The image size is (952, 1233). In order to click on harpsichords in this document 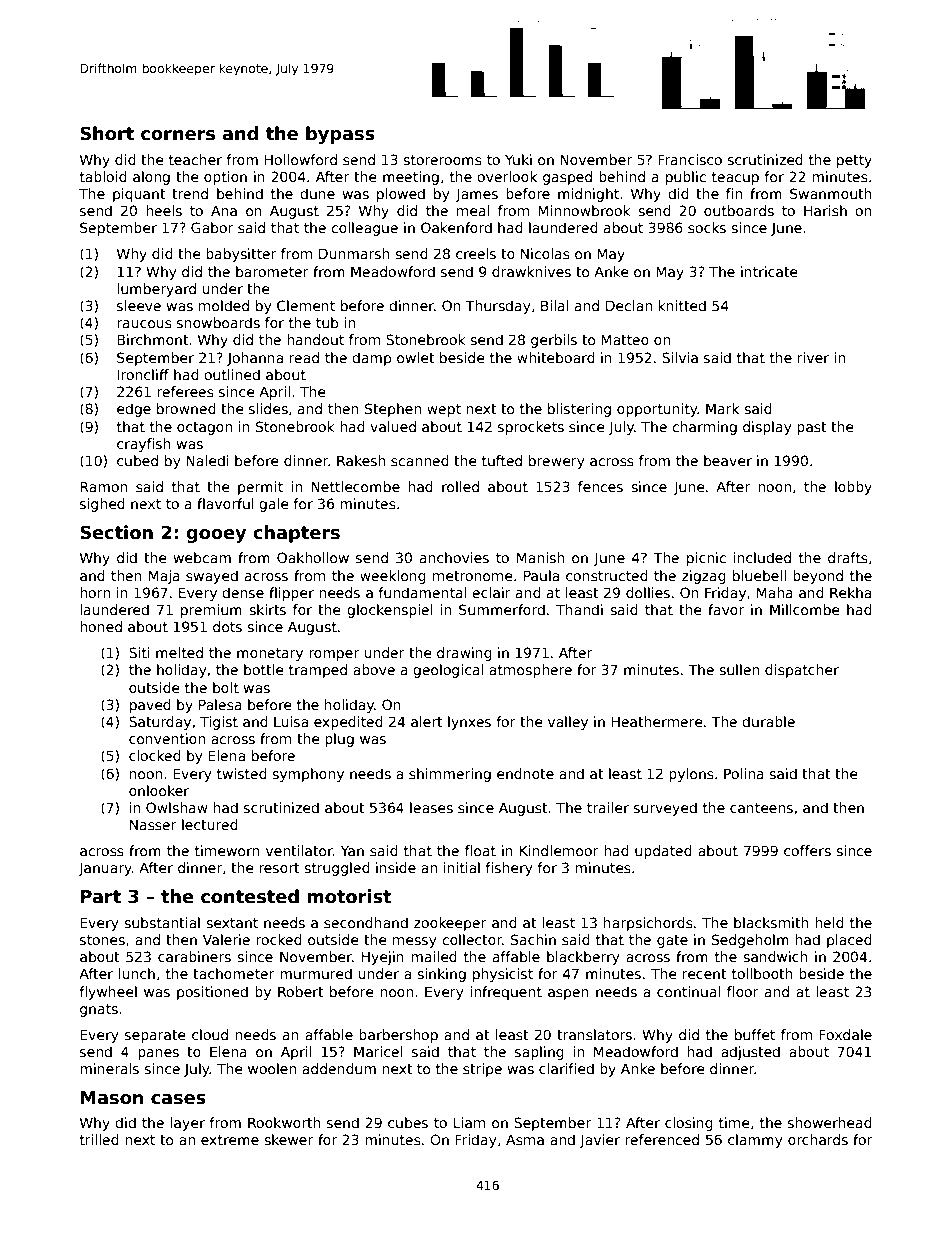, I will do `click(648, 924)`.
